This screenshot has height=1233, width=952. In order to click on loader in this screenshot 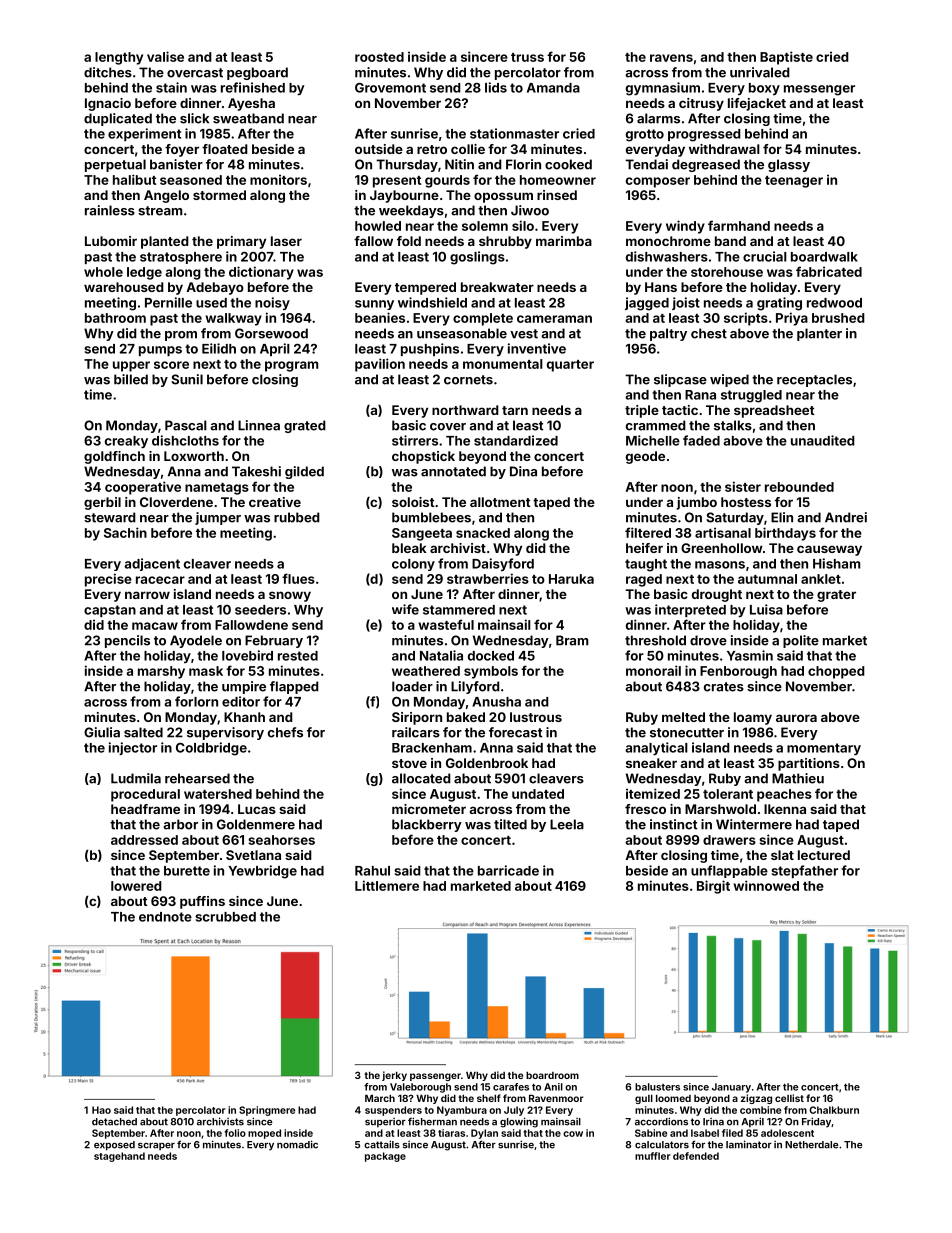, I will do `click(412, 686)`.
